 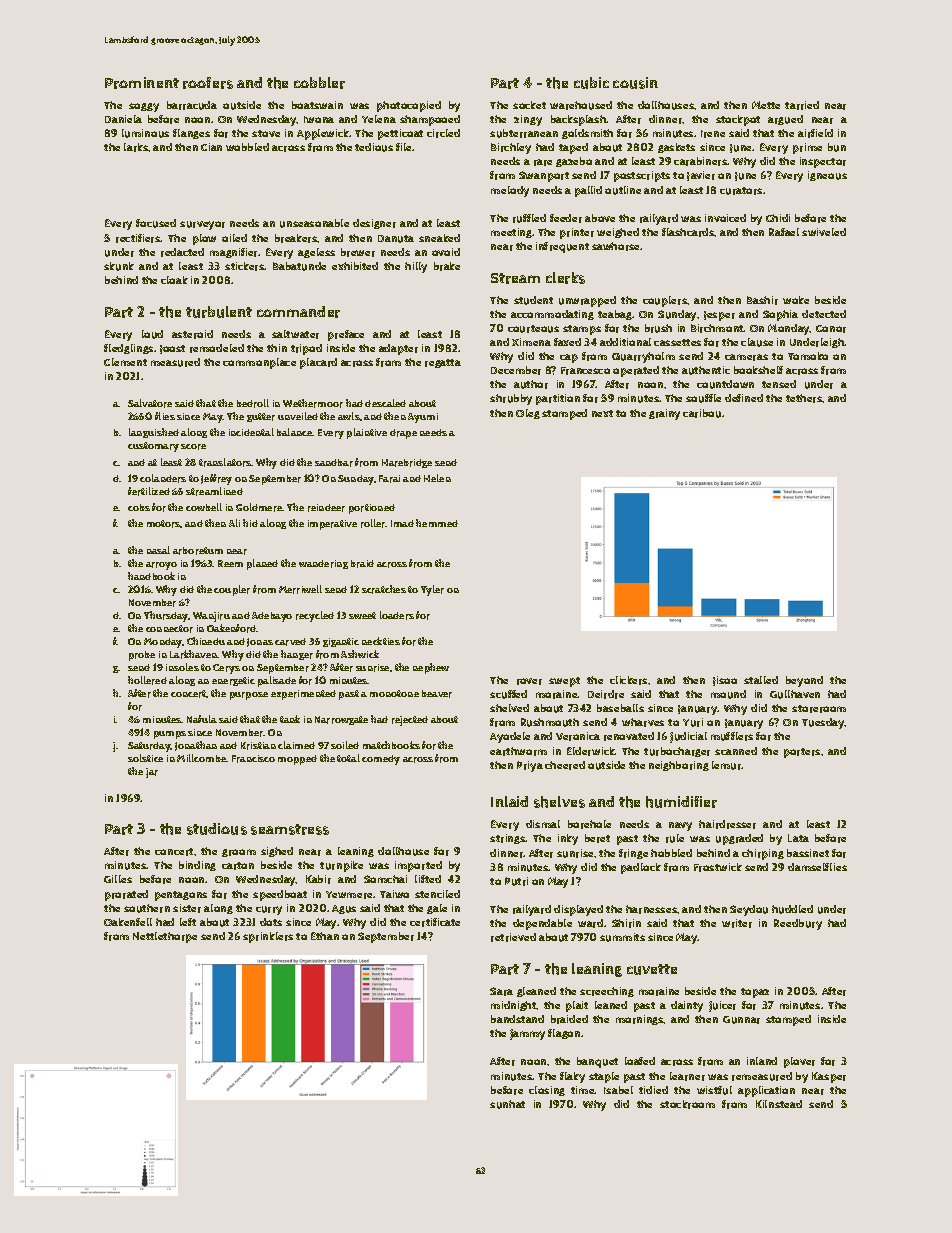 What do you see at coordinates (409, 106) in the page?
I see `photocopied` at bounding box center [409, 106].
